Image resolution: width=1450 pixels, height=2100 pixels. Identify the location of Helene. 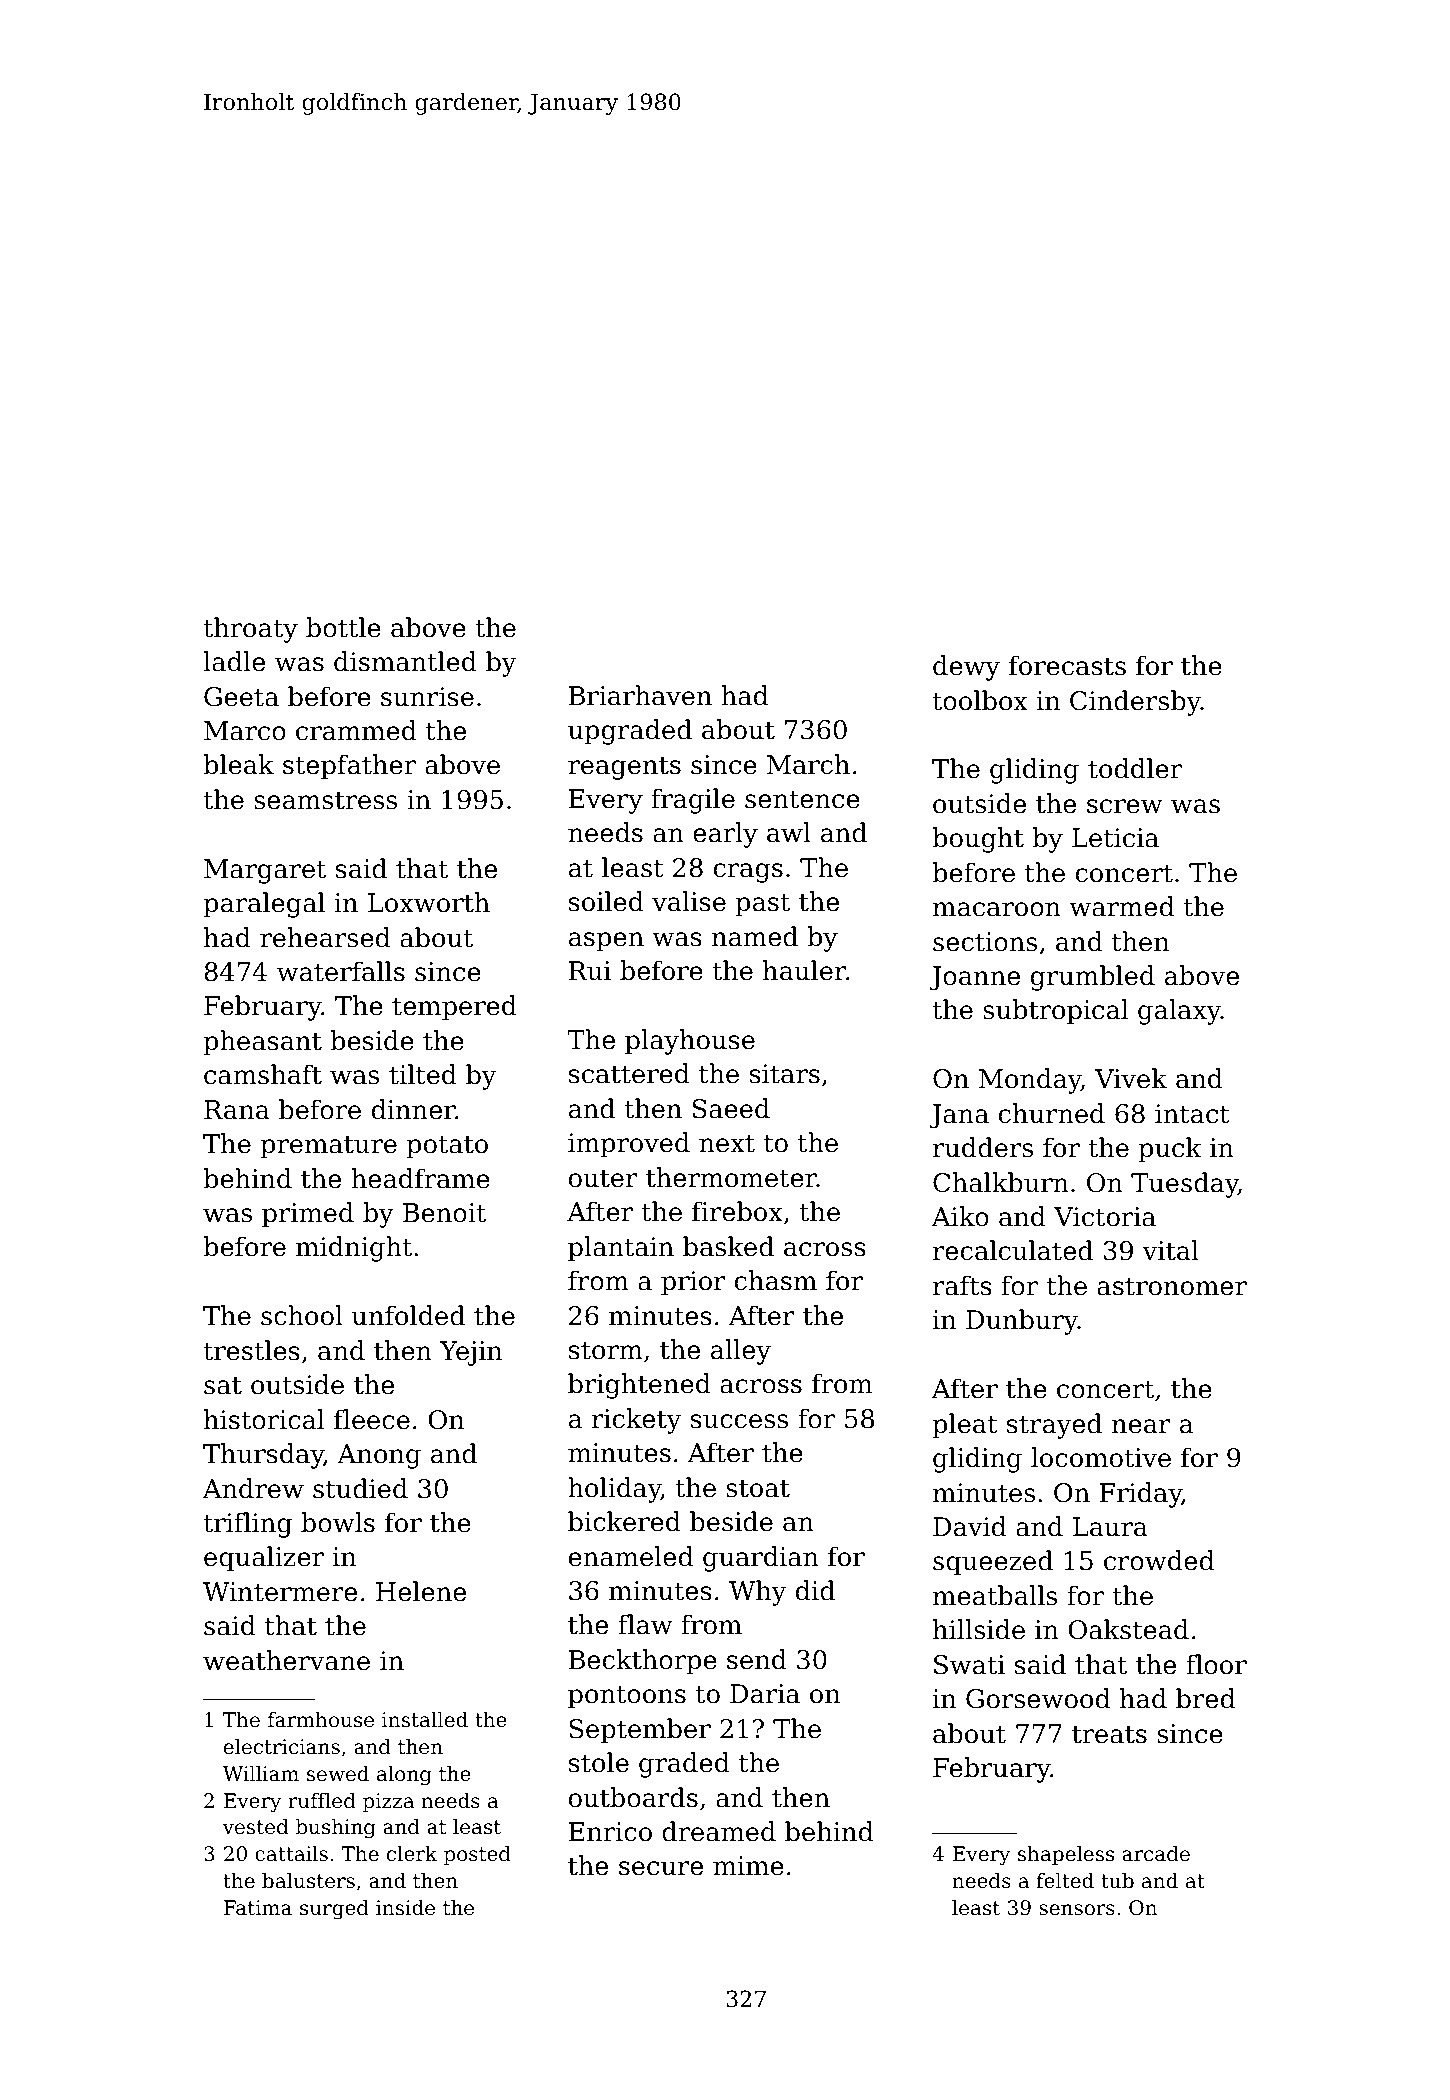
(421, 1591).
